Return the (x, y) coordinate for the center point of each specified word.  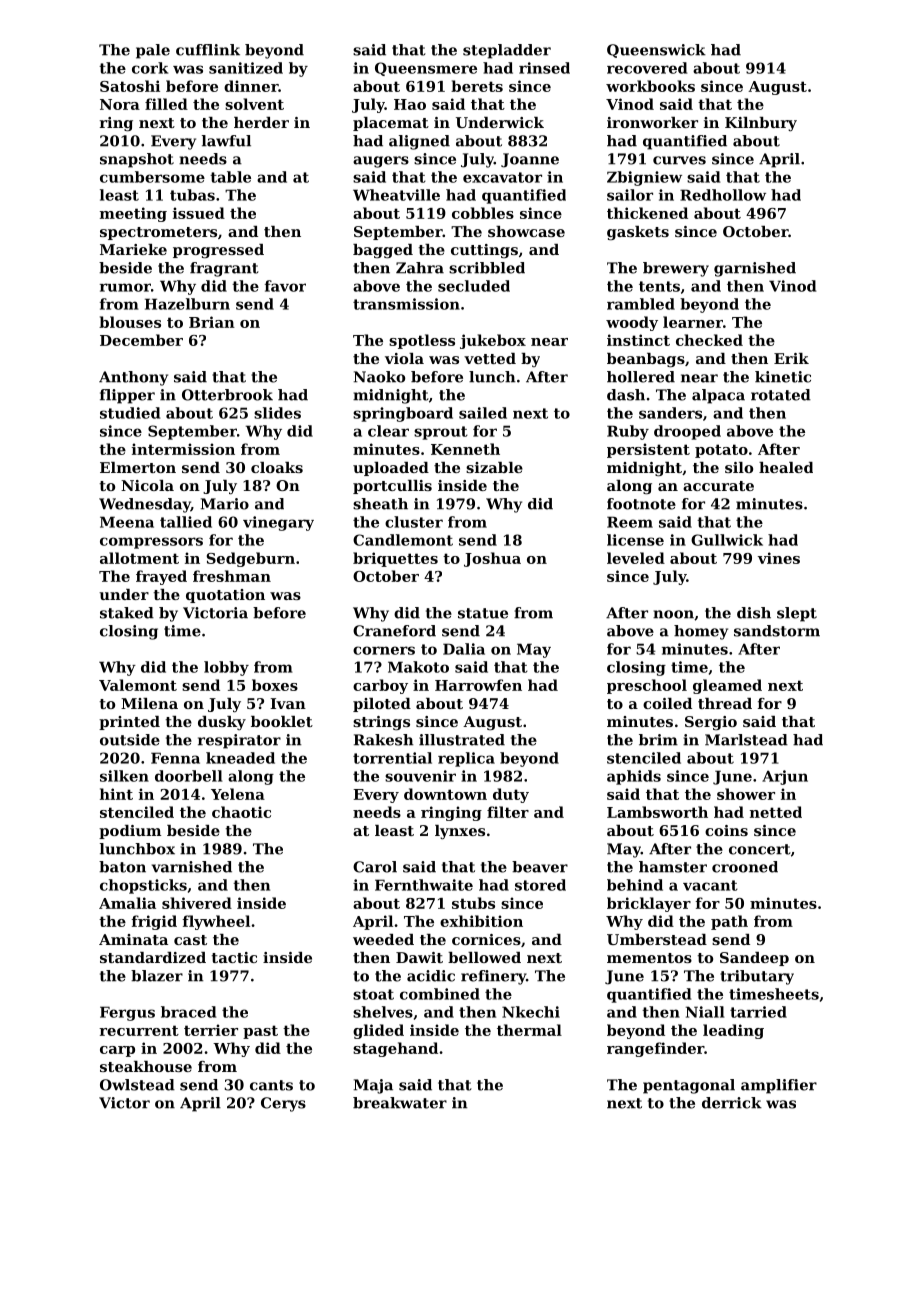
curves (679, 160)
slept (797, 614)
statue (483, 613)
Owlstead (137, 1085)
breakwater (400, 1103)
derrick (732, 1103)
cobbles (483, 213)
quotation (225, 596)
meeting (133, 214)
